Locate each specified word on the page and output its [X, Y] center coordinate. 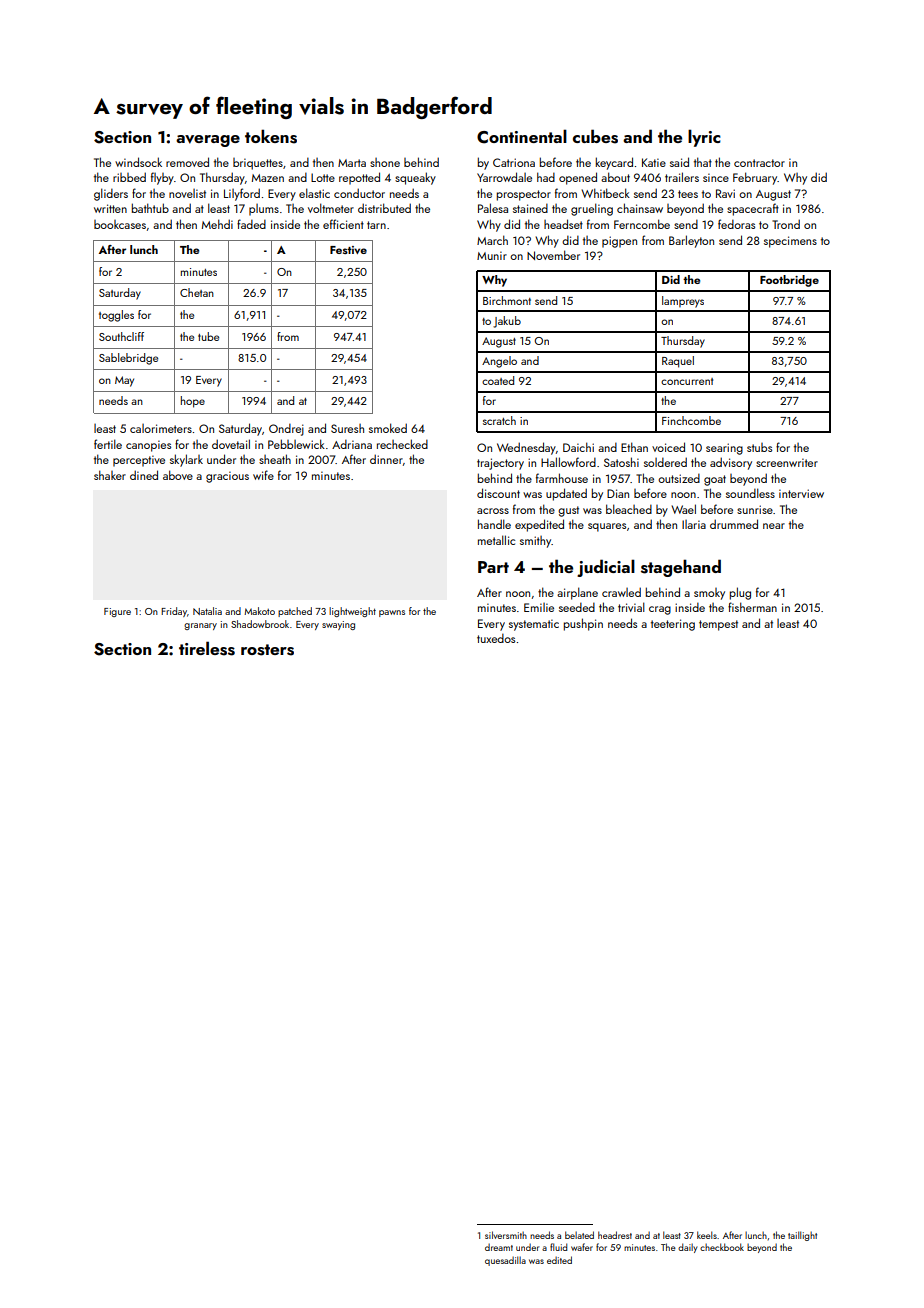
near [774, 526]
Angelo [499, 362]
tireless [207, 648]
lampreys [683, 302]
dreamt [499, 1247]
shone [385, 162]
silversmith [506, 1235]
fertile [108, 444]
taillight [802, 1236]
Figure [117, 612]
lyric [704, 138]
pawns [392, 613]
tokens [271, 136]
